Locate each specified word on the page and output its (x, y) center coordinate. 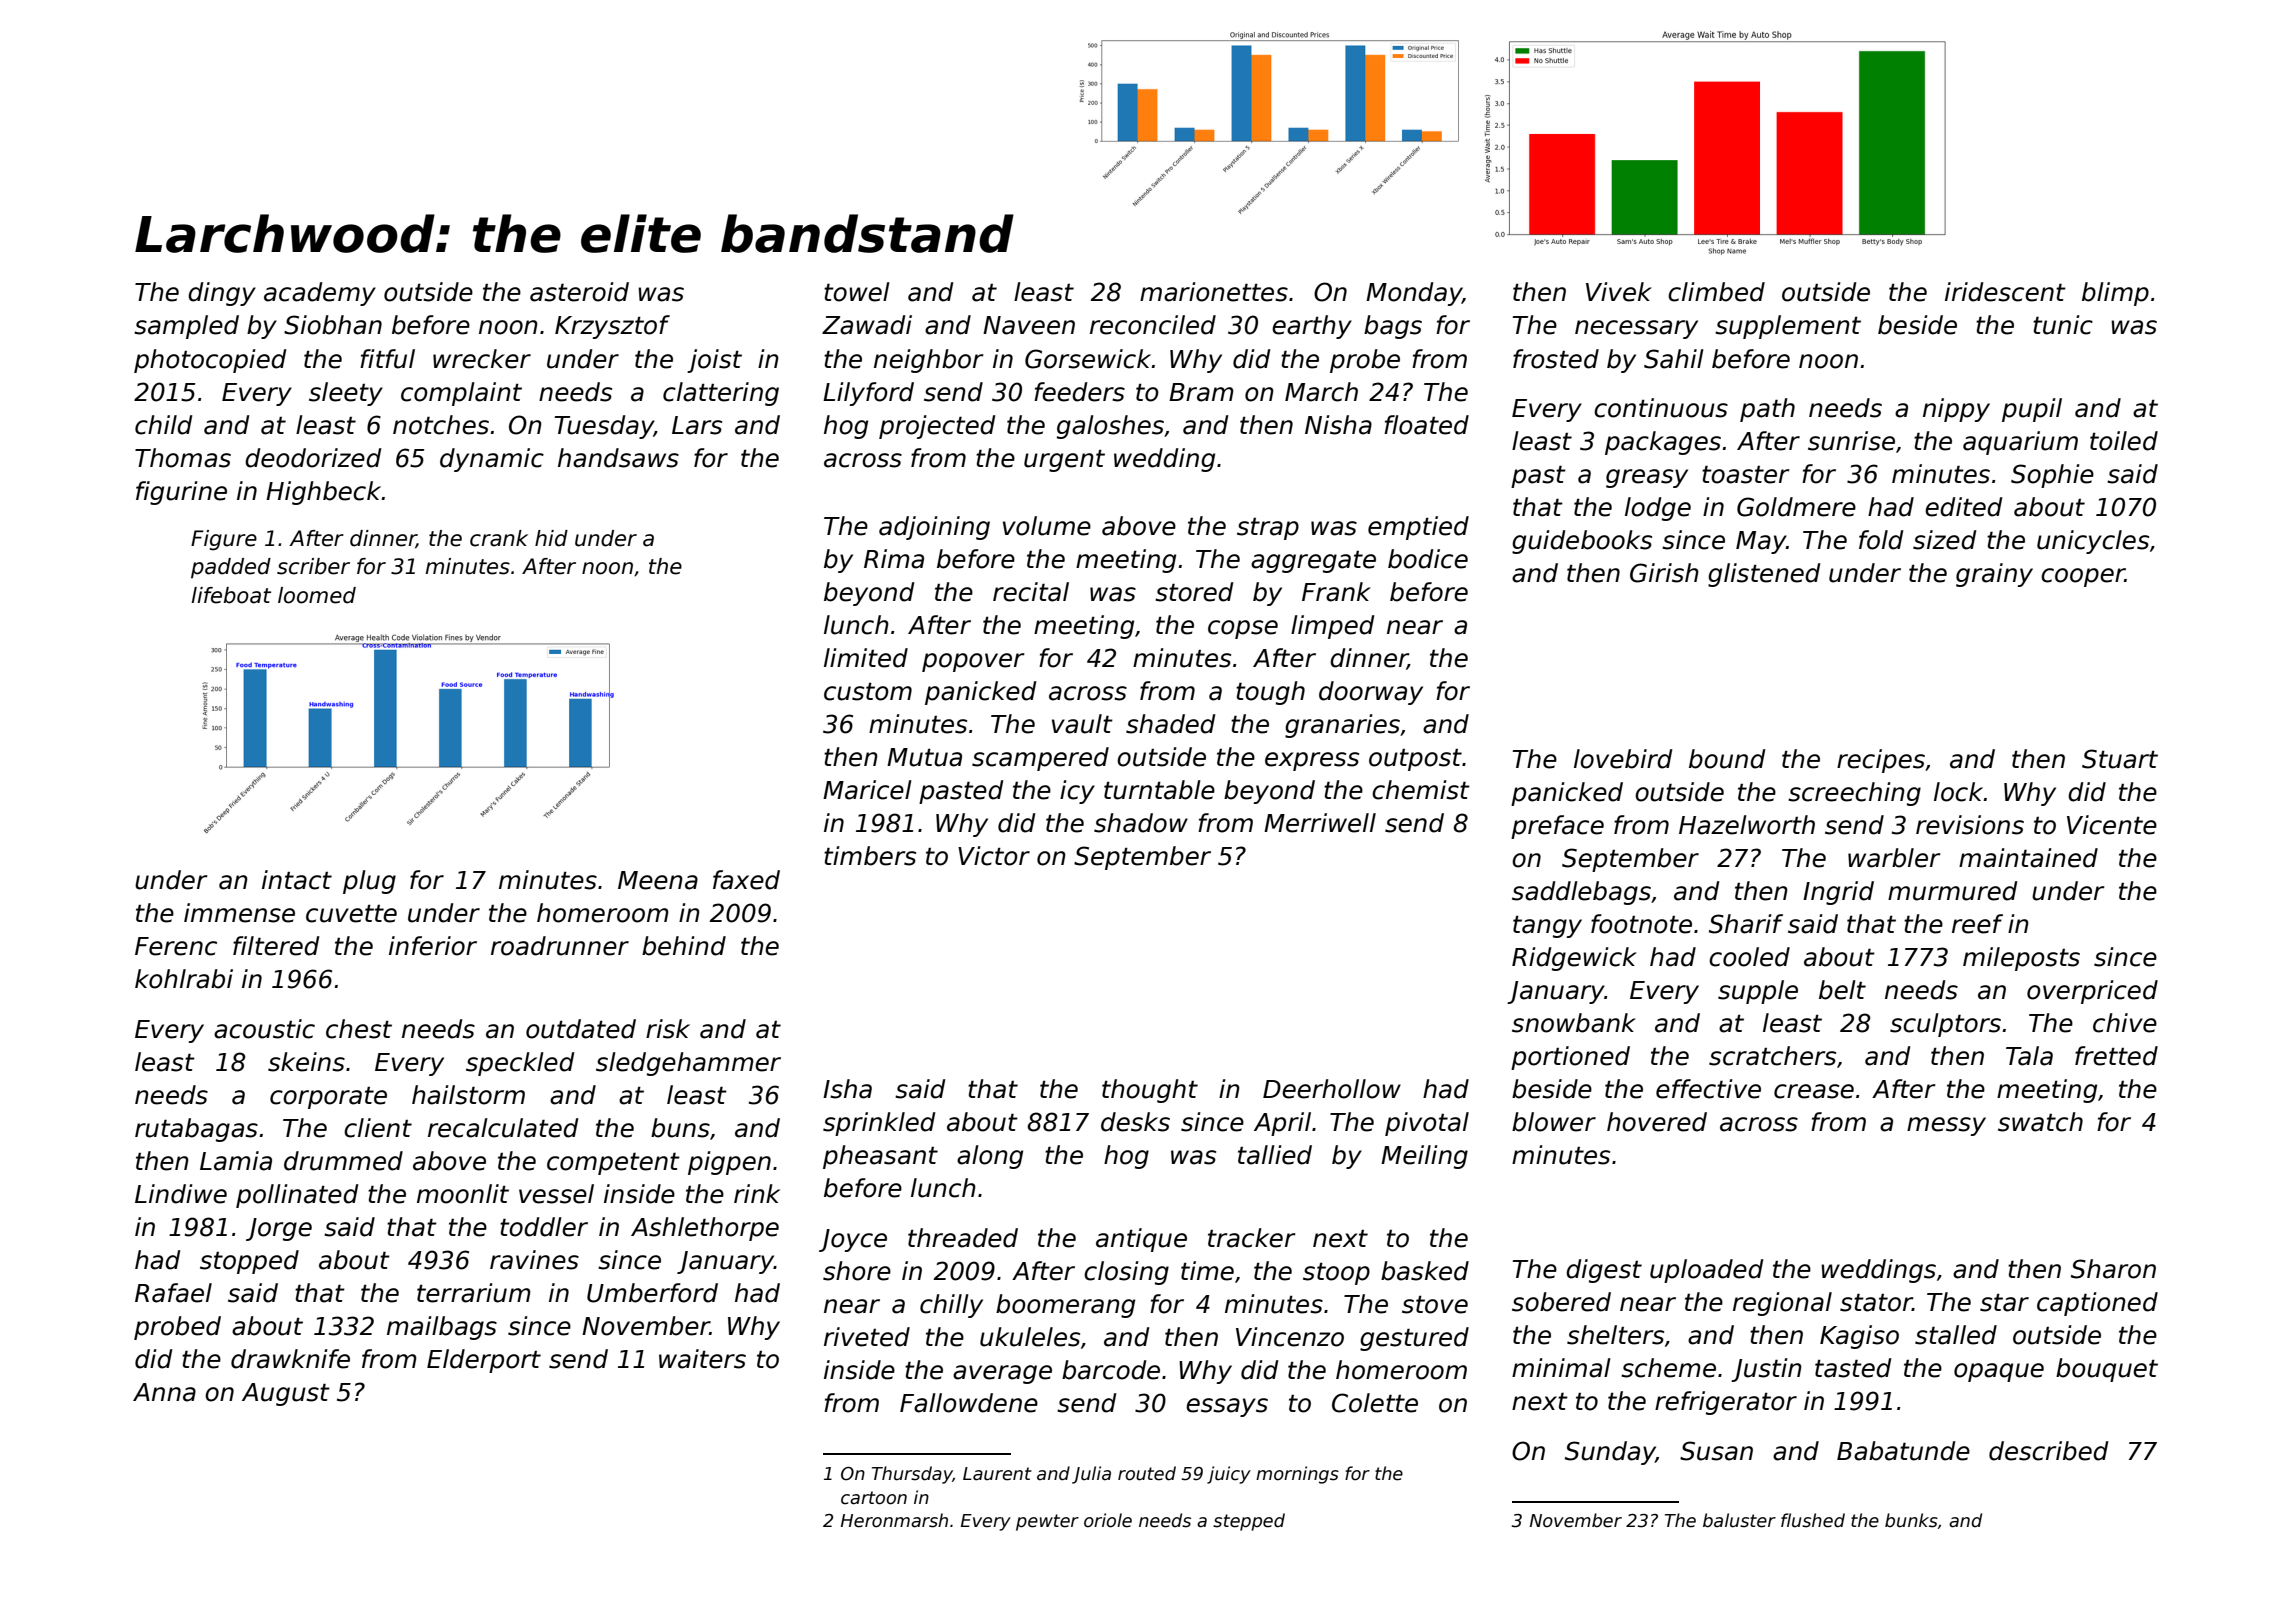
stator (1876, 1303)
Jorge (279, 1229)
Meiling (1424, 1157)
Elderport (484, 1361)
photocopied (210, 361)
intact (297, 880)
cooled (1749, 957)
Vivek (1619, 292)
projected (937, 427)
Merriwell (1320, 823)
